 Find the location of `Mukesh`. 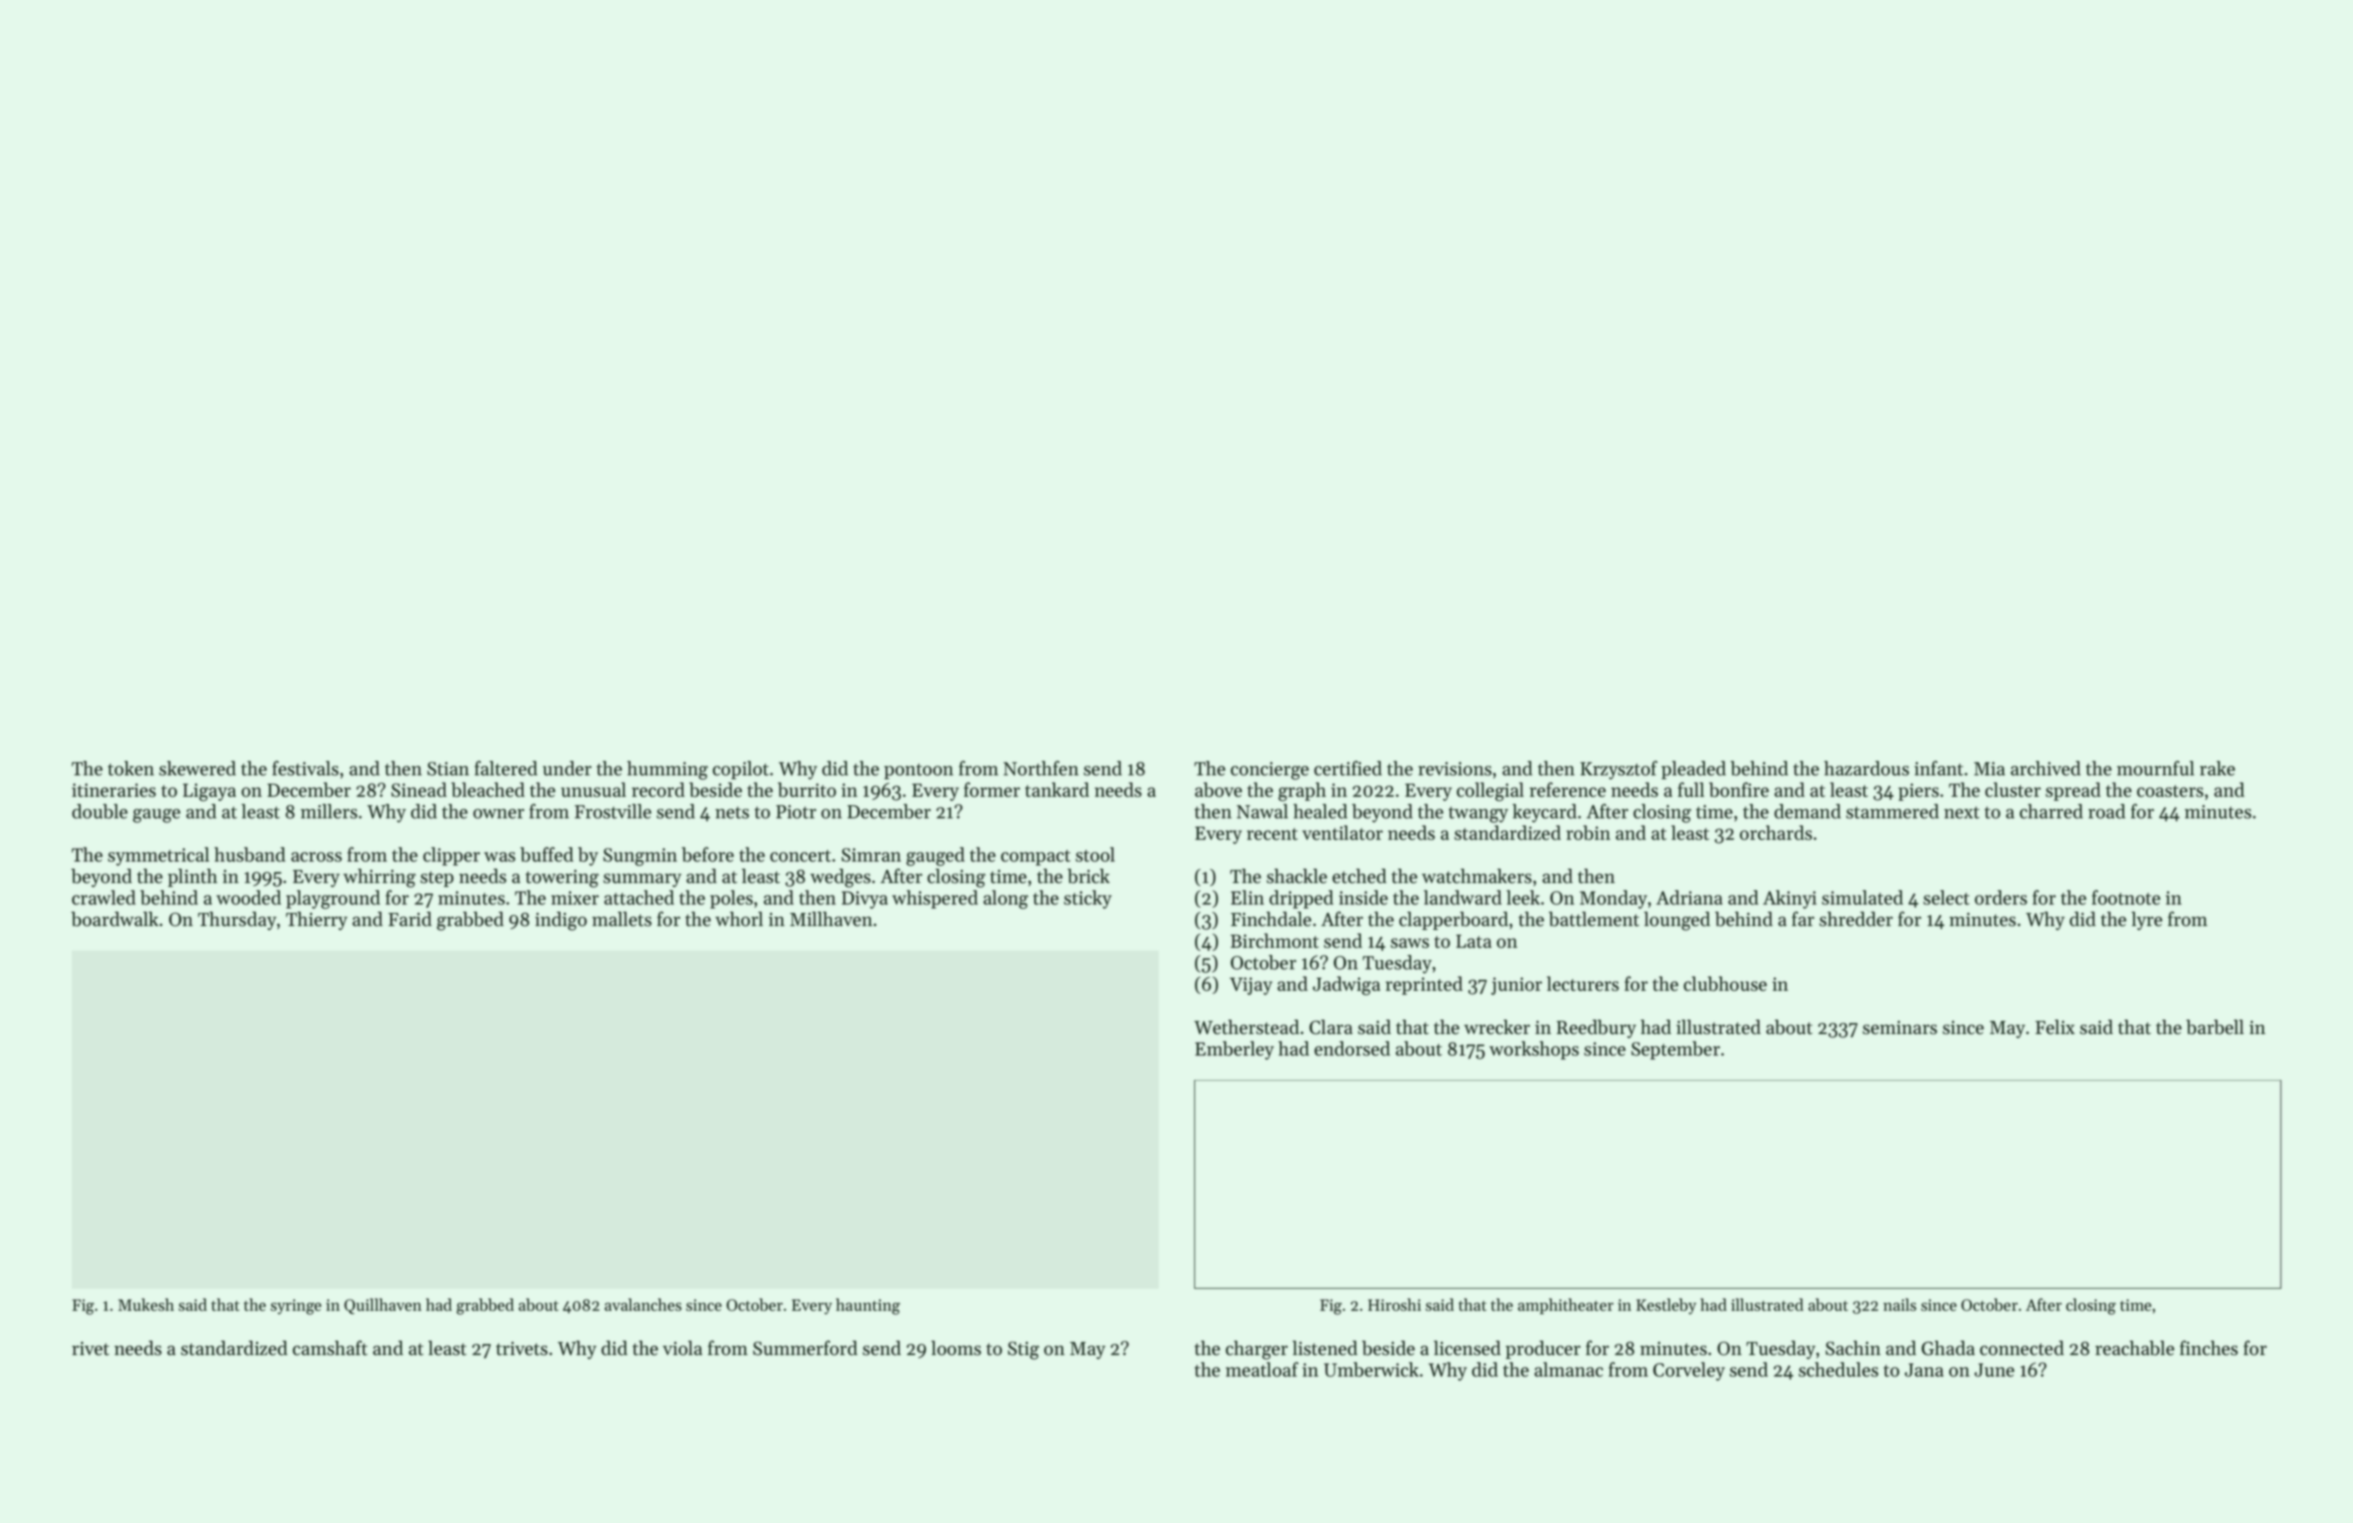

Mukesh is located at coordinates (146, 1304).
